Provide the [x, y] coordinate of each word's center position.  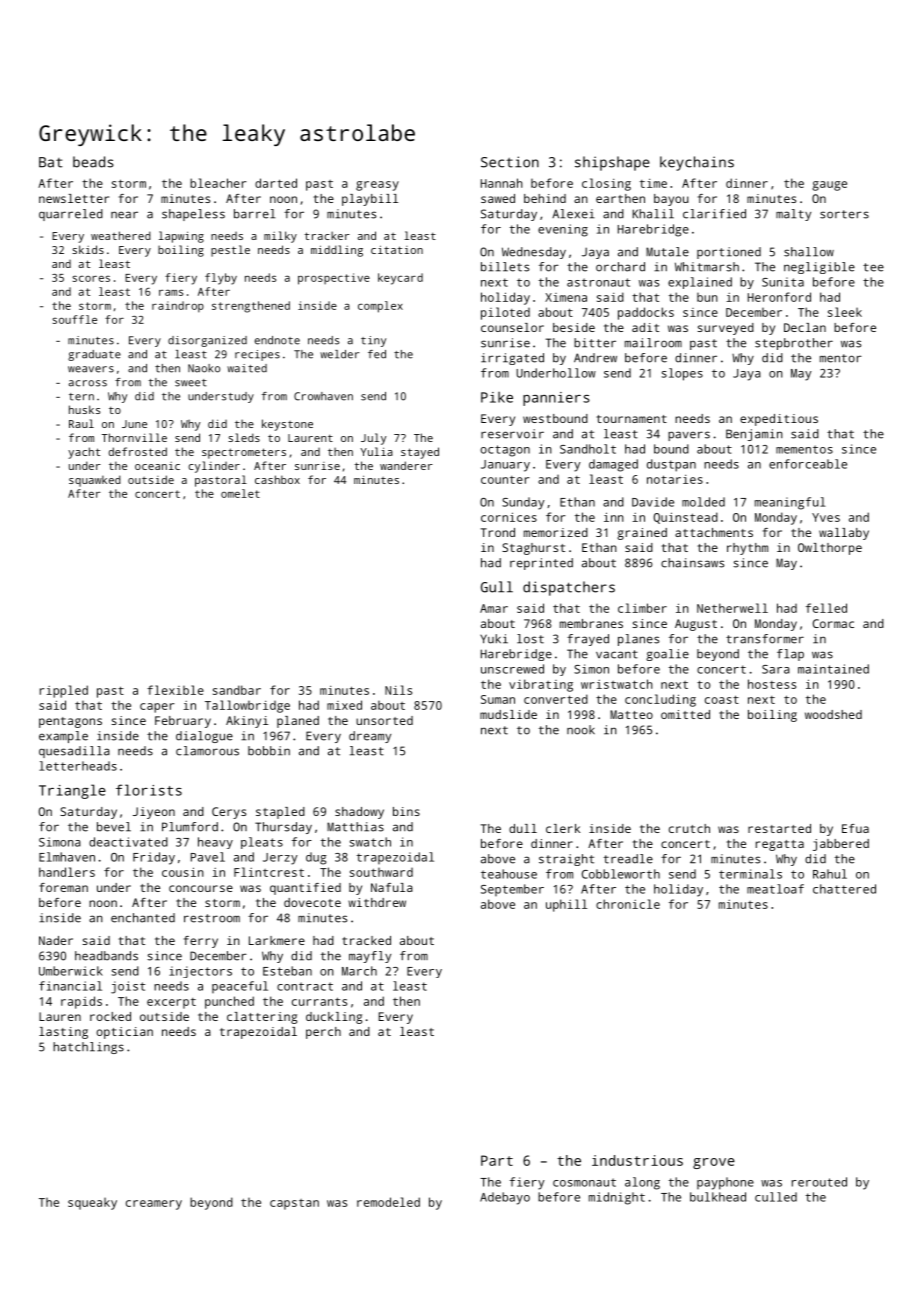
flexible [175, 690]
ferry [201, 942]
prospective [334, 279]
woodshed [833, 714]
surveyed [726, 329]
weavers [91, 369]
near [124, 215]
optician [124, 1033]
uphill [566, 905]
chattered [844, 889]
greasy [377, 186]
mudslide [508, 714]
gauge [829, 186]
